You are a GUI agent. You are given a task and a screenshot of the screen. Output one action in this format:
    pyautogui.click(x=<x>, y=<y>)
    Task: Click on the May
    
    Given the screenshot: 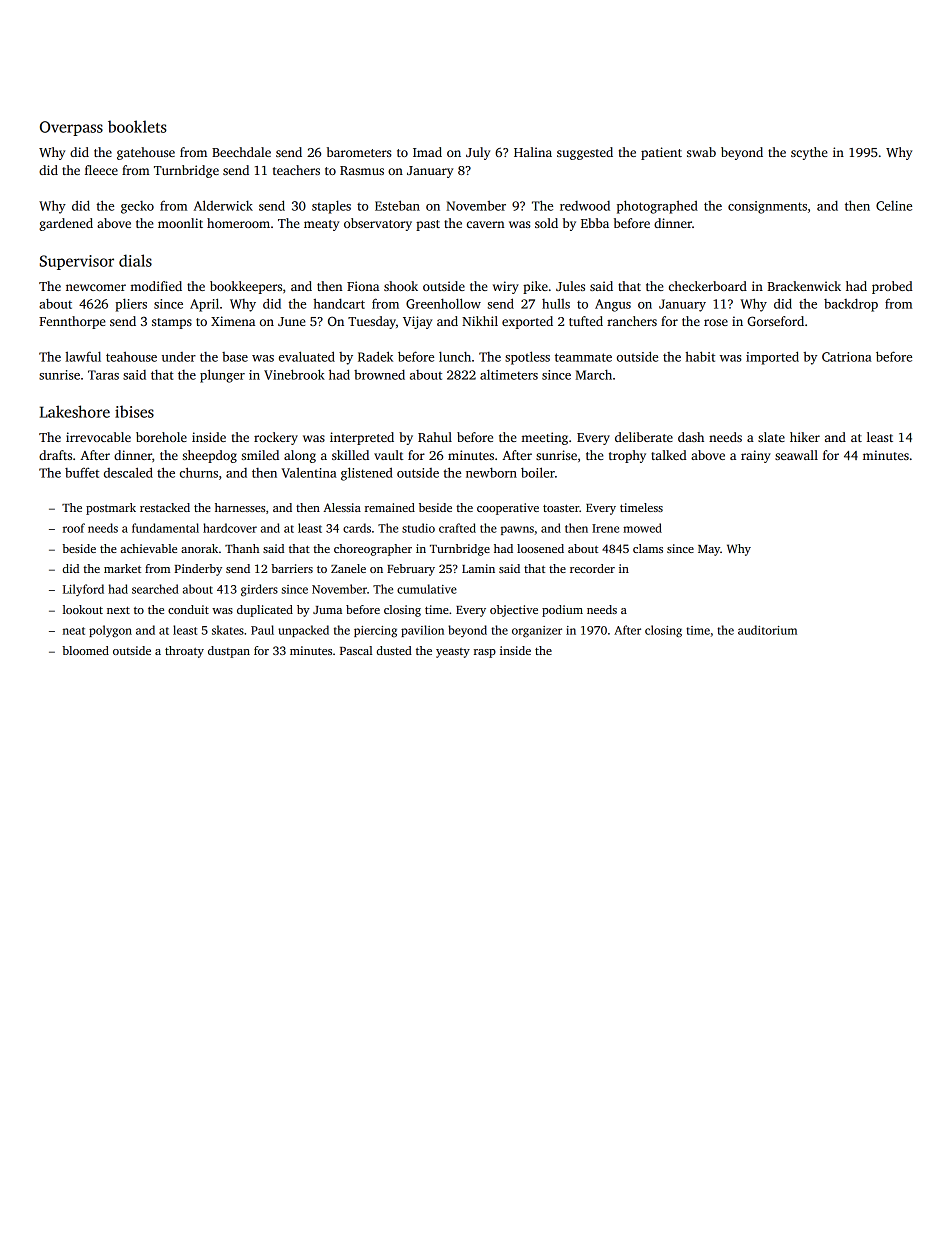 What is the action you would take?
    pyautogui.click(x=709, y=550)
